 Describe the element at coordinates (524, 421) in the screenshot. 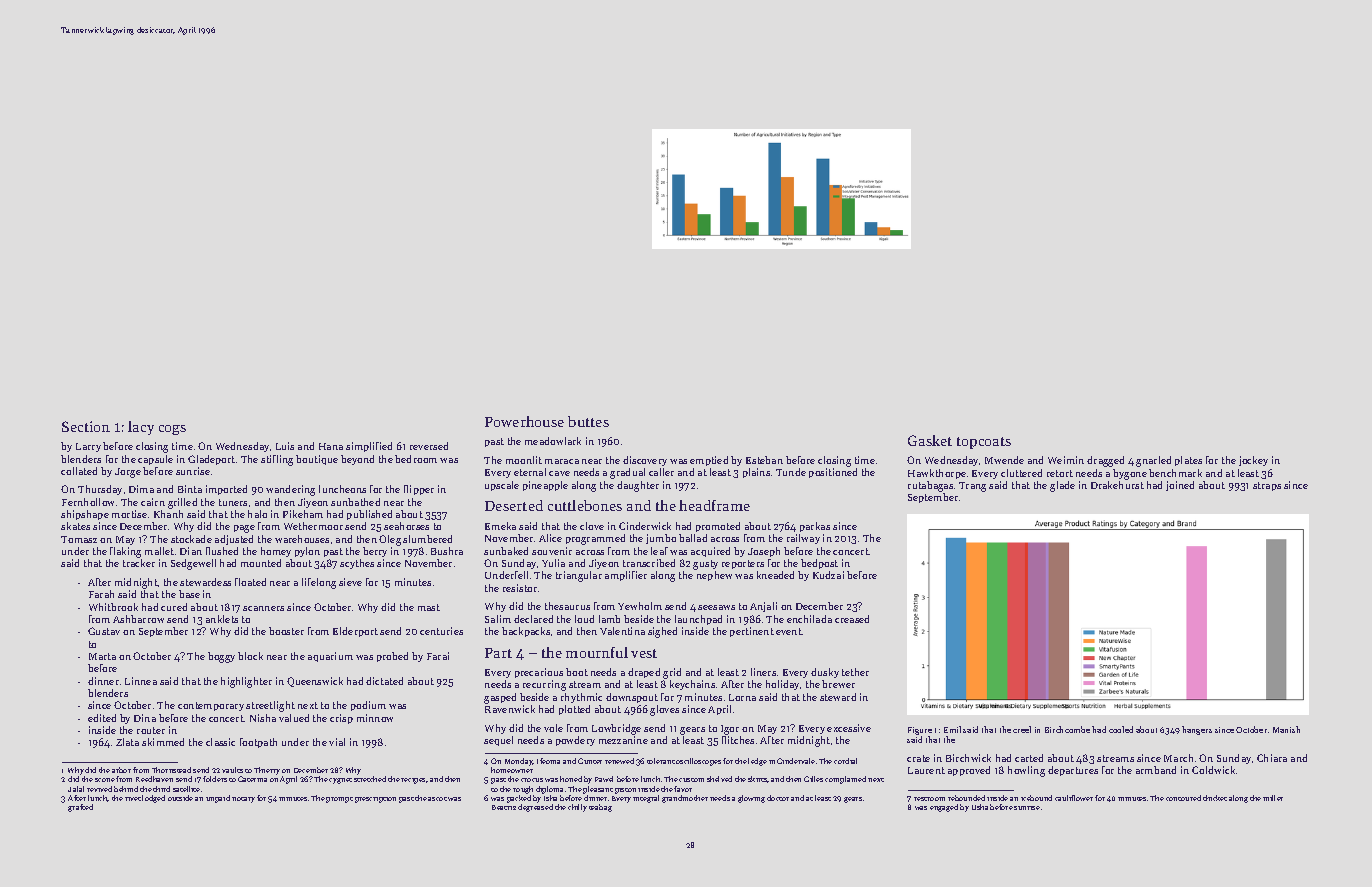

I see `Powerhouse` at that location.
